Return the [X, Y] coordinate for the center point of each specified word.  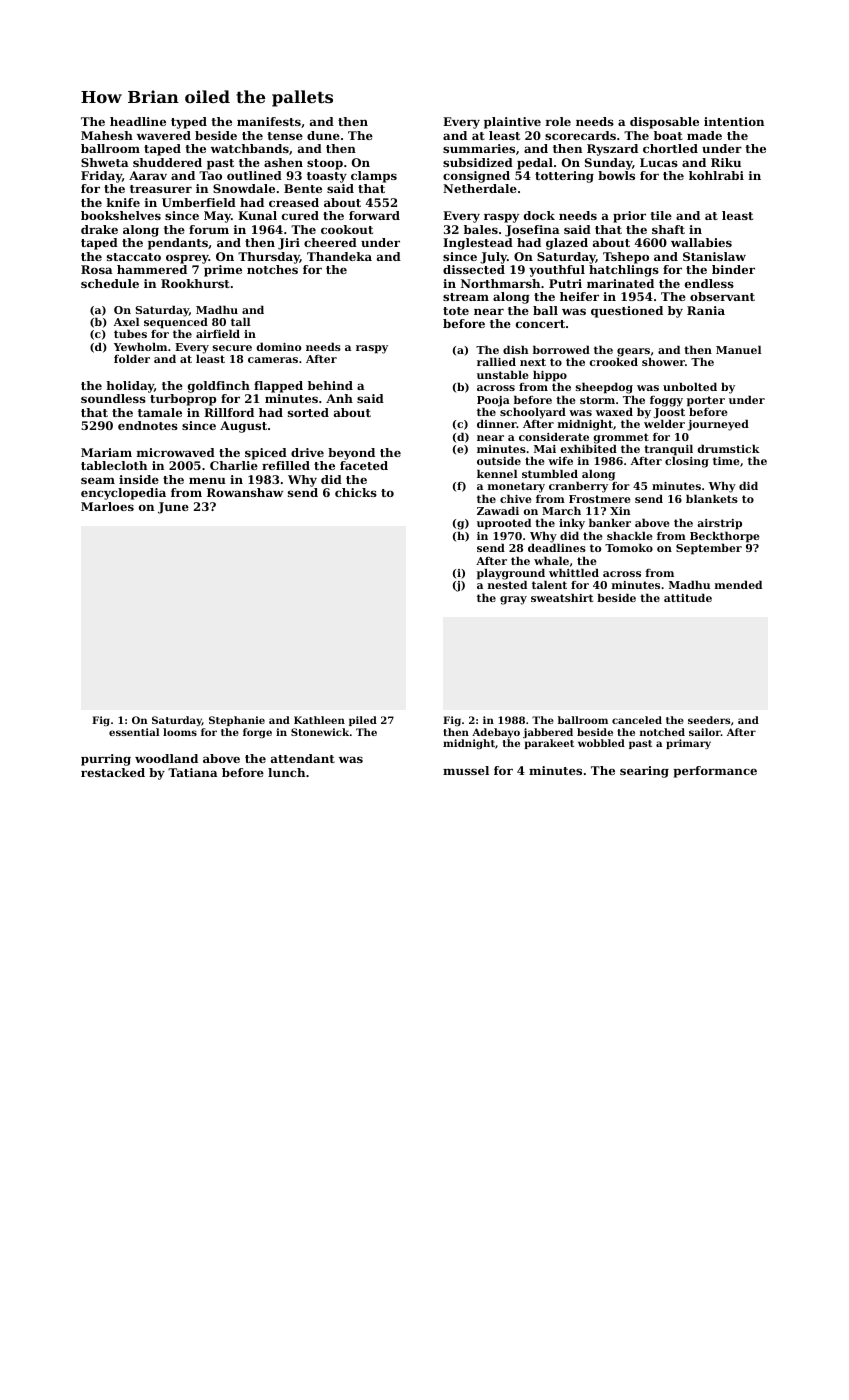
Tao [210, 175]
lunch [286, 772]
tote [456, 311]
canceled [637, 720]
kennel [497, 473]
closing [687, 462]
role [558, 121]
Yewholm [140, 346]
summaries [479, 148]
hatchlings [624, 271]
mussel [466, 770]
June [173, 508]
